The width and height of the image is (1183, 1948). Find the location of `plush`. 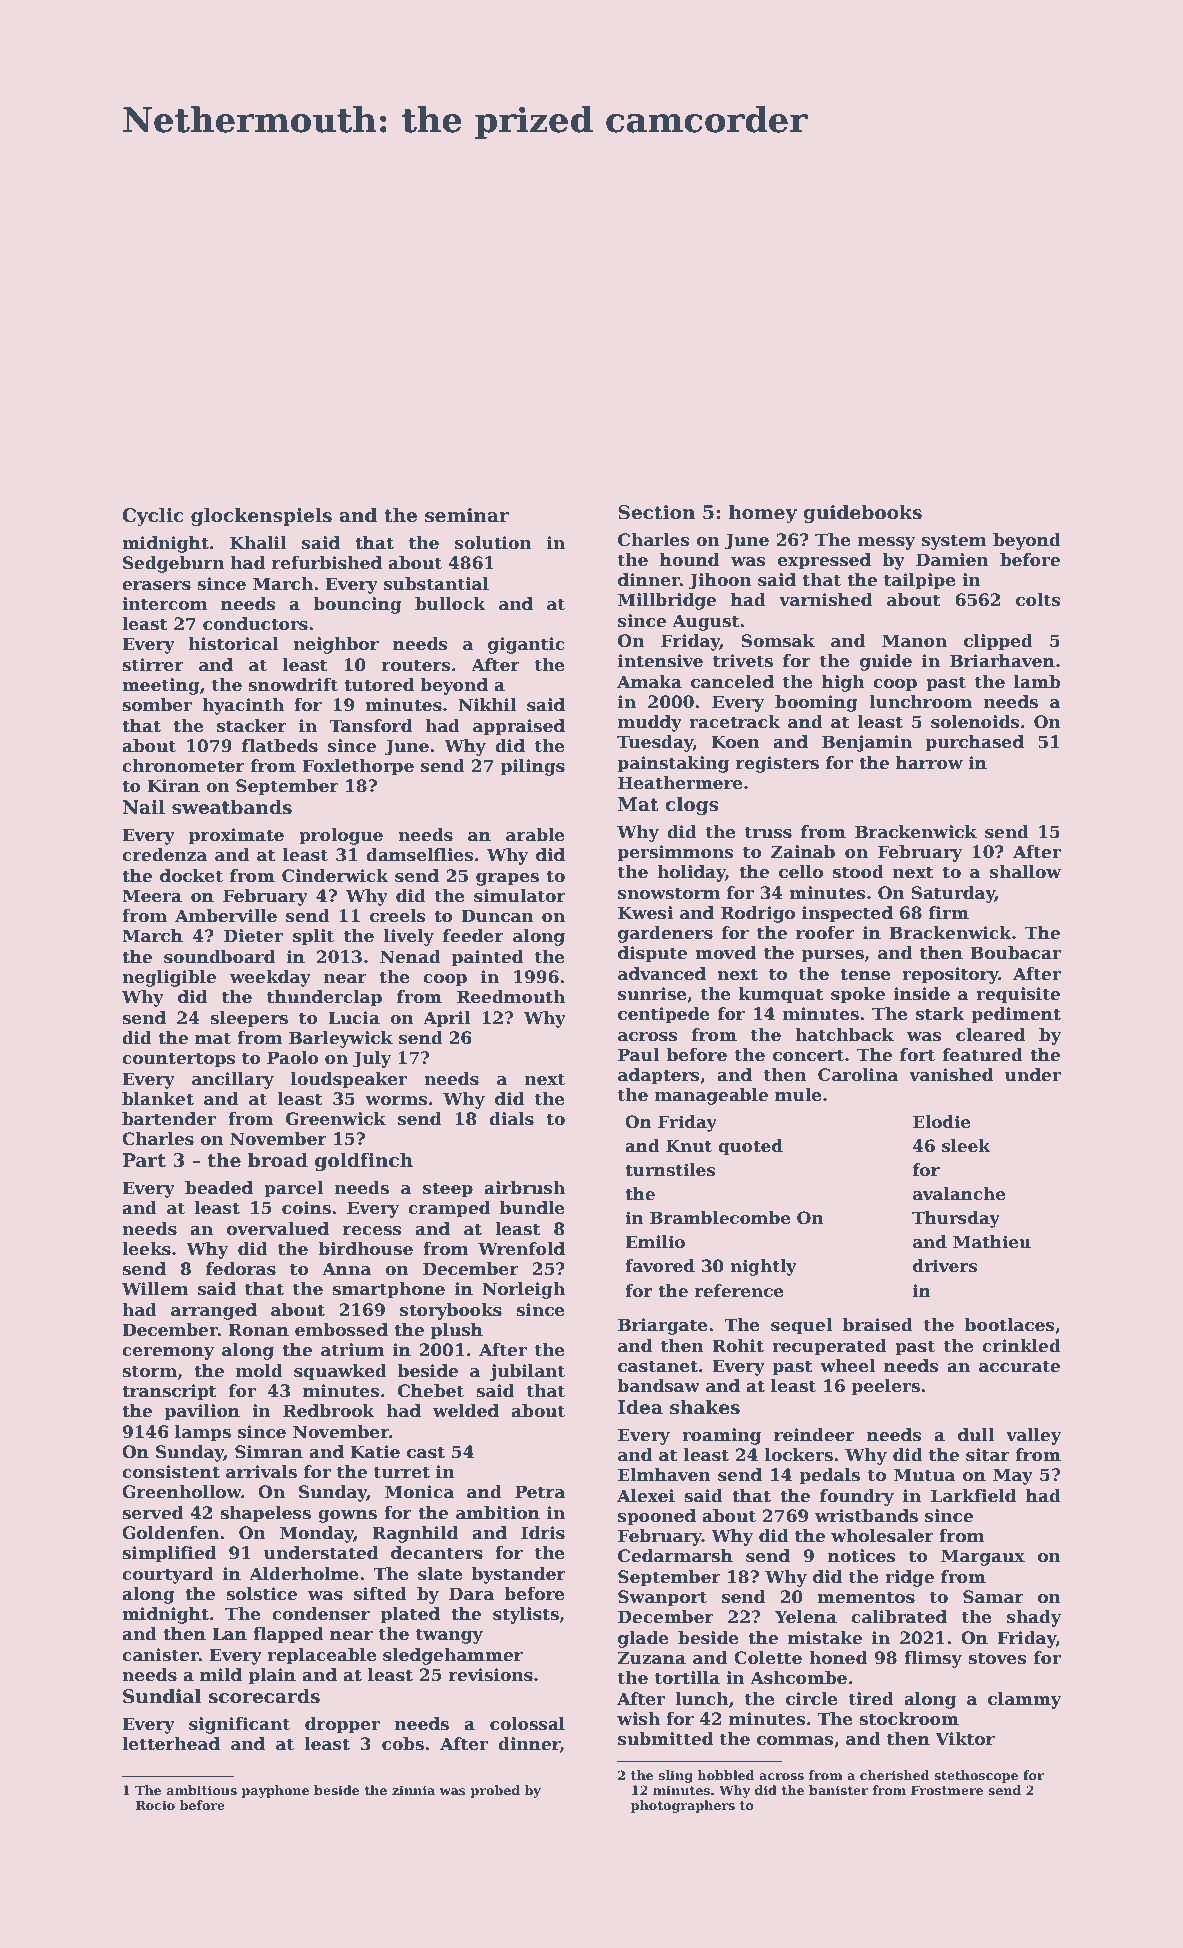

plush is located at coordinates (457, 1331).
